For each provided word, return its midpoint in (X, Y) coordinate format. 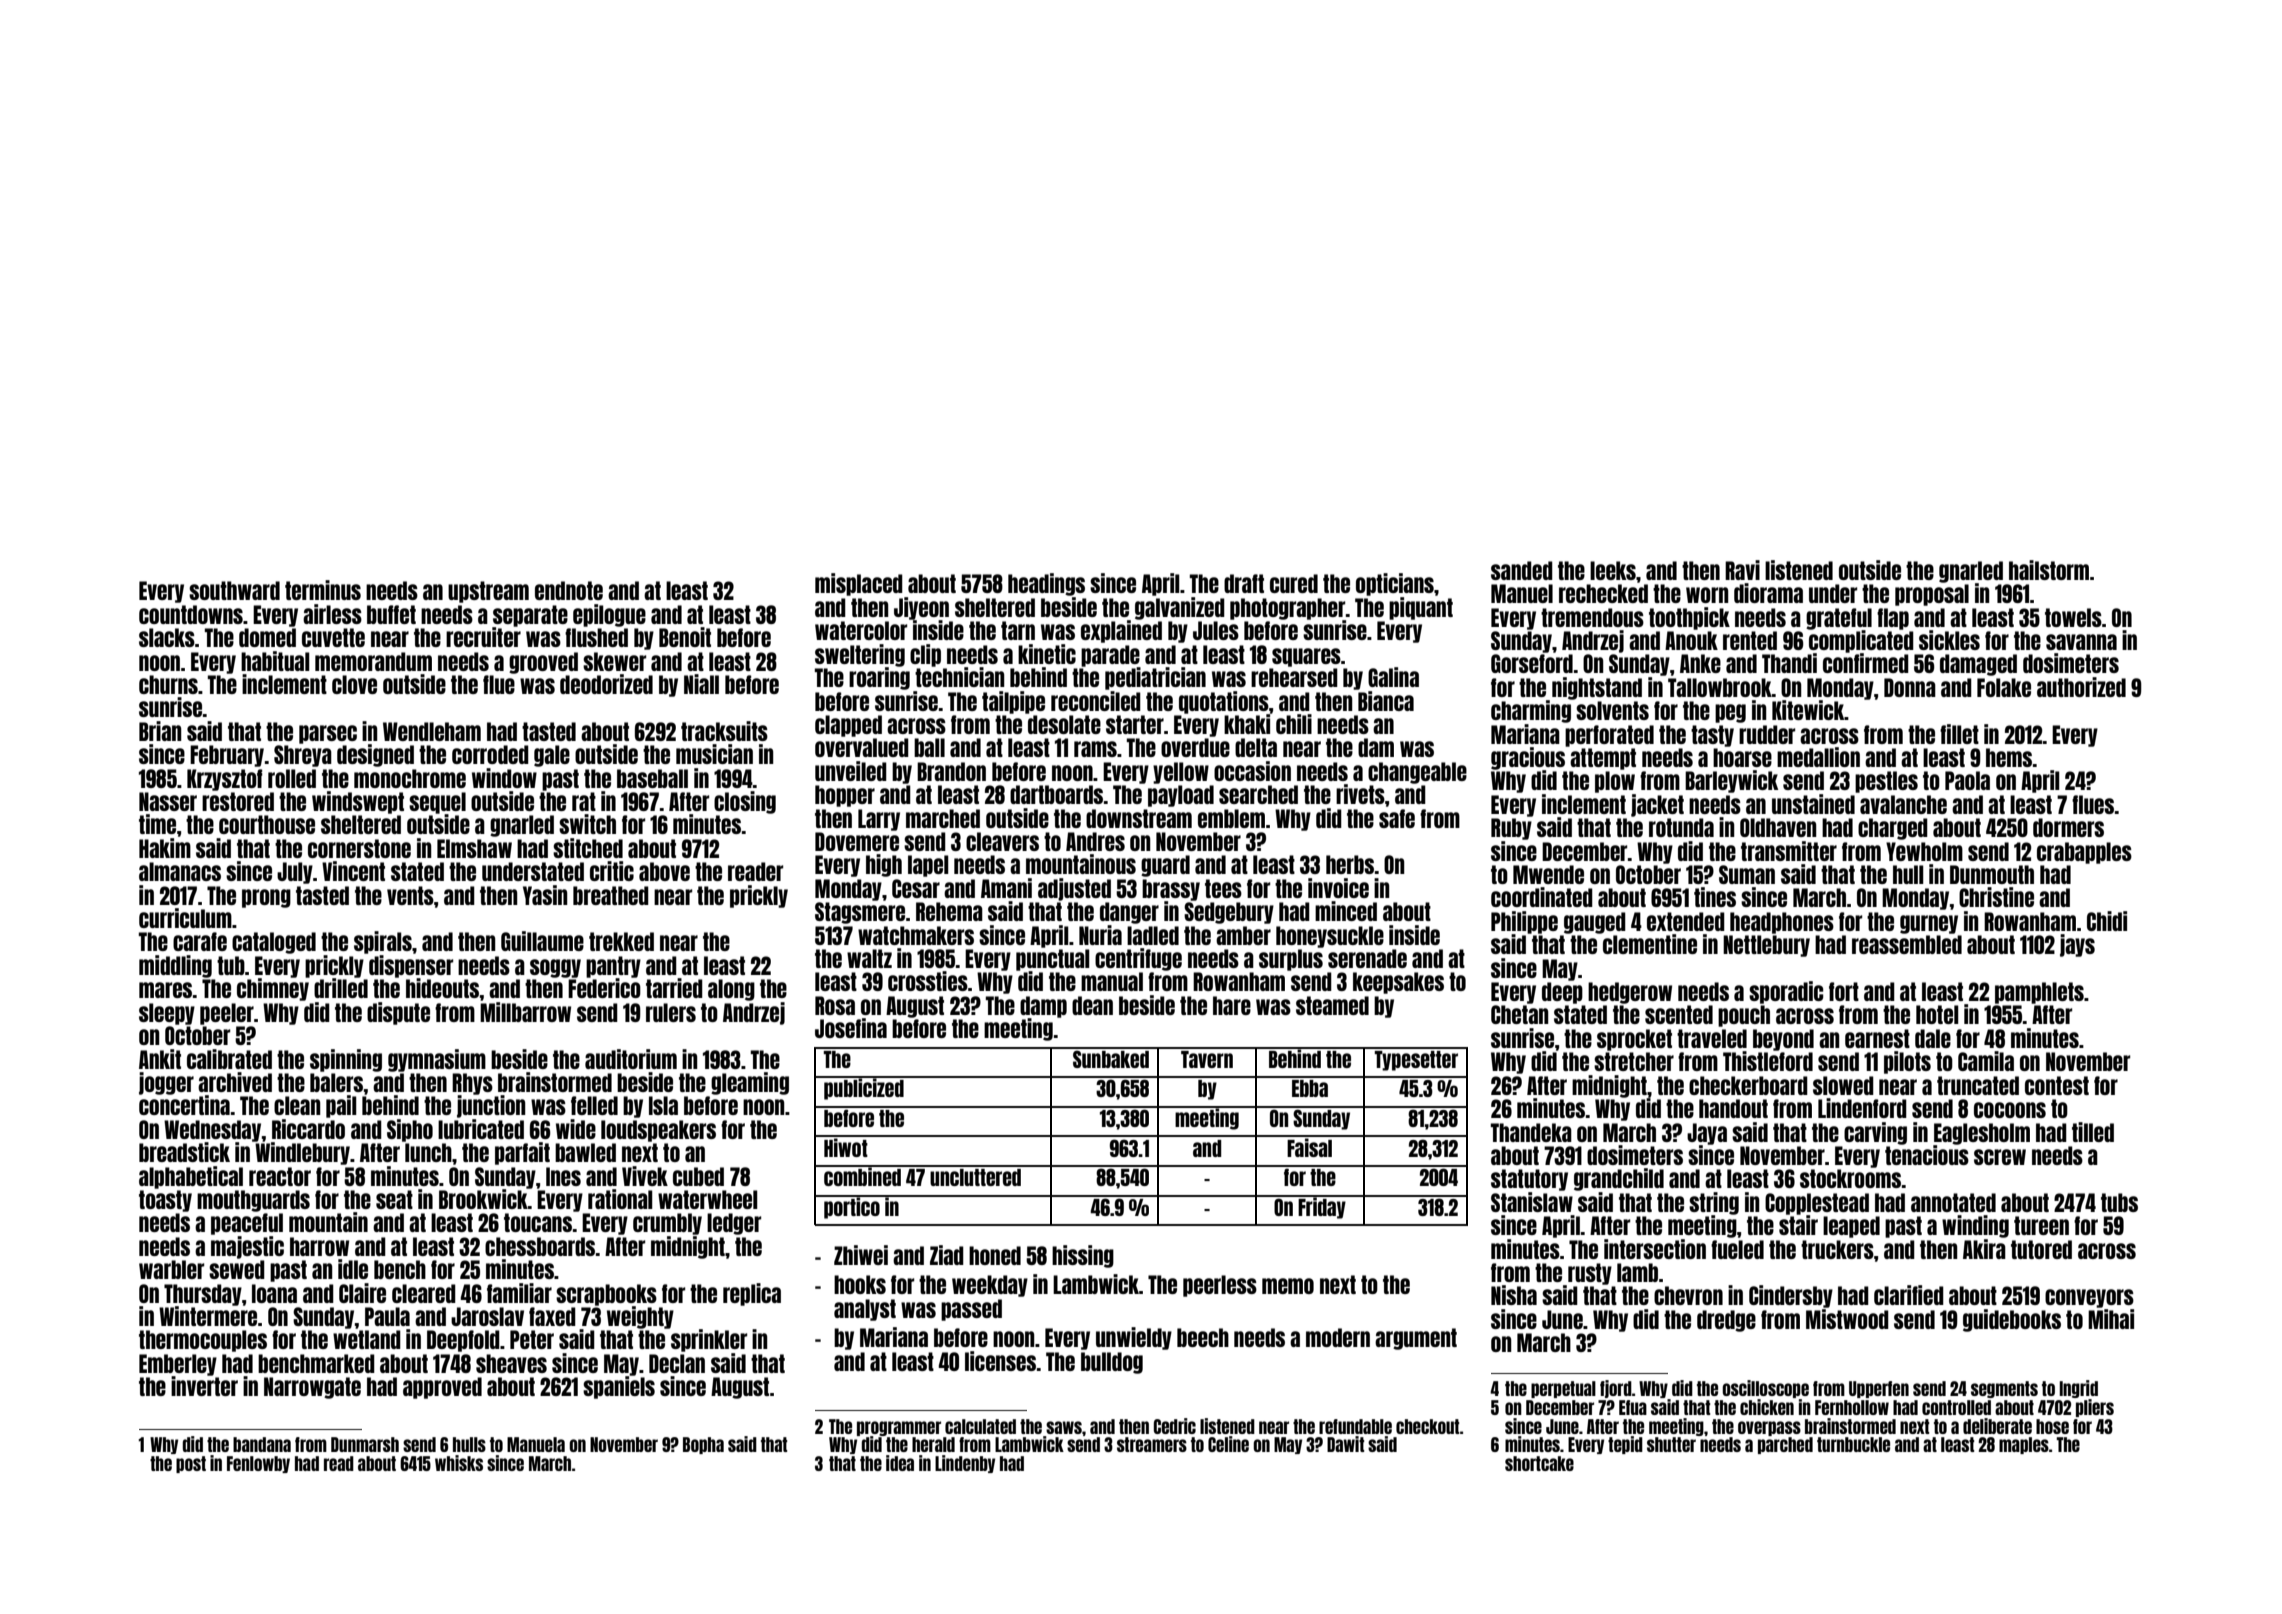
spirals (383, 942)
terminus (323, 590)
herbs (1350, 864)
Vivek (645, 1176)
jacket (1657, 805)
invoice (1338, 888)
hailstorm (2049, 570)
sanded (1522, 570)
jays (2077, 945)
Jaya (1707, 1134)
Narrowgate (312, 1388)
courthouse (267, 824)
